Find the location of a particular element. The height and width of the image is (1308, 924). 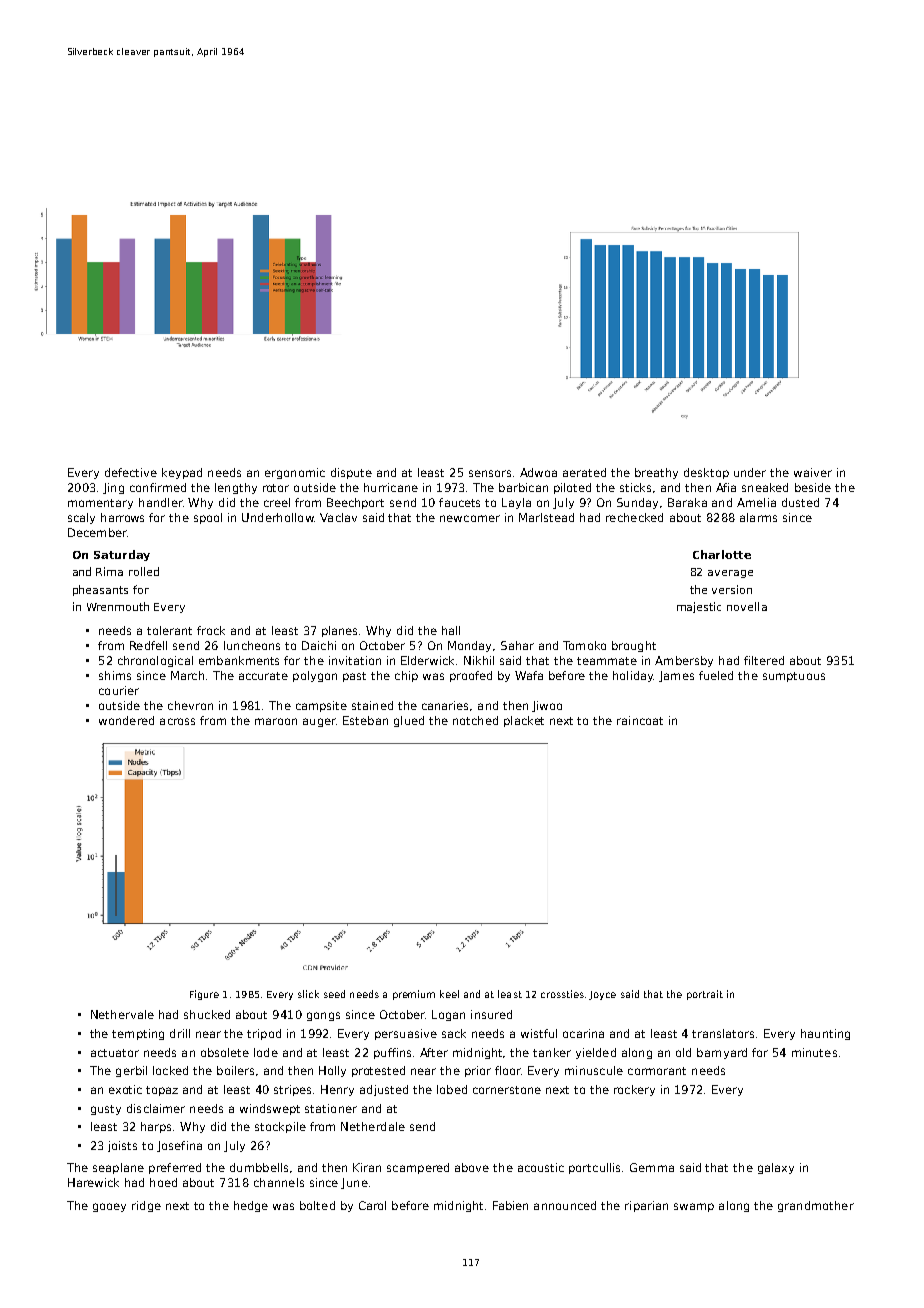

crossties is located at coordinates (562, 994).
